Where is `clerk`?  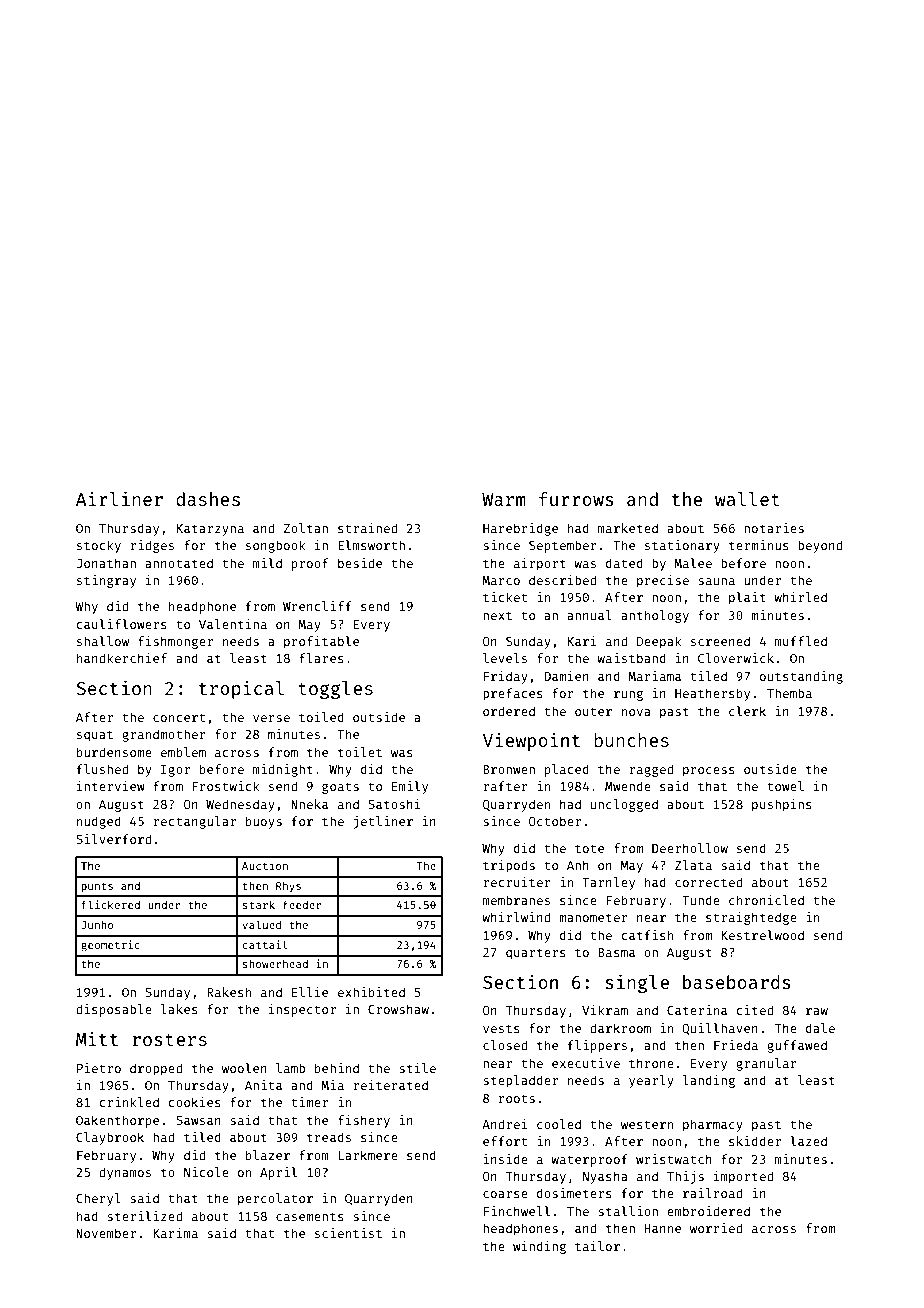
clerk is located at coordinates (747, 711).
